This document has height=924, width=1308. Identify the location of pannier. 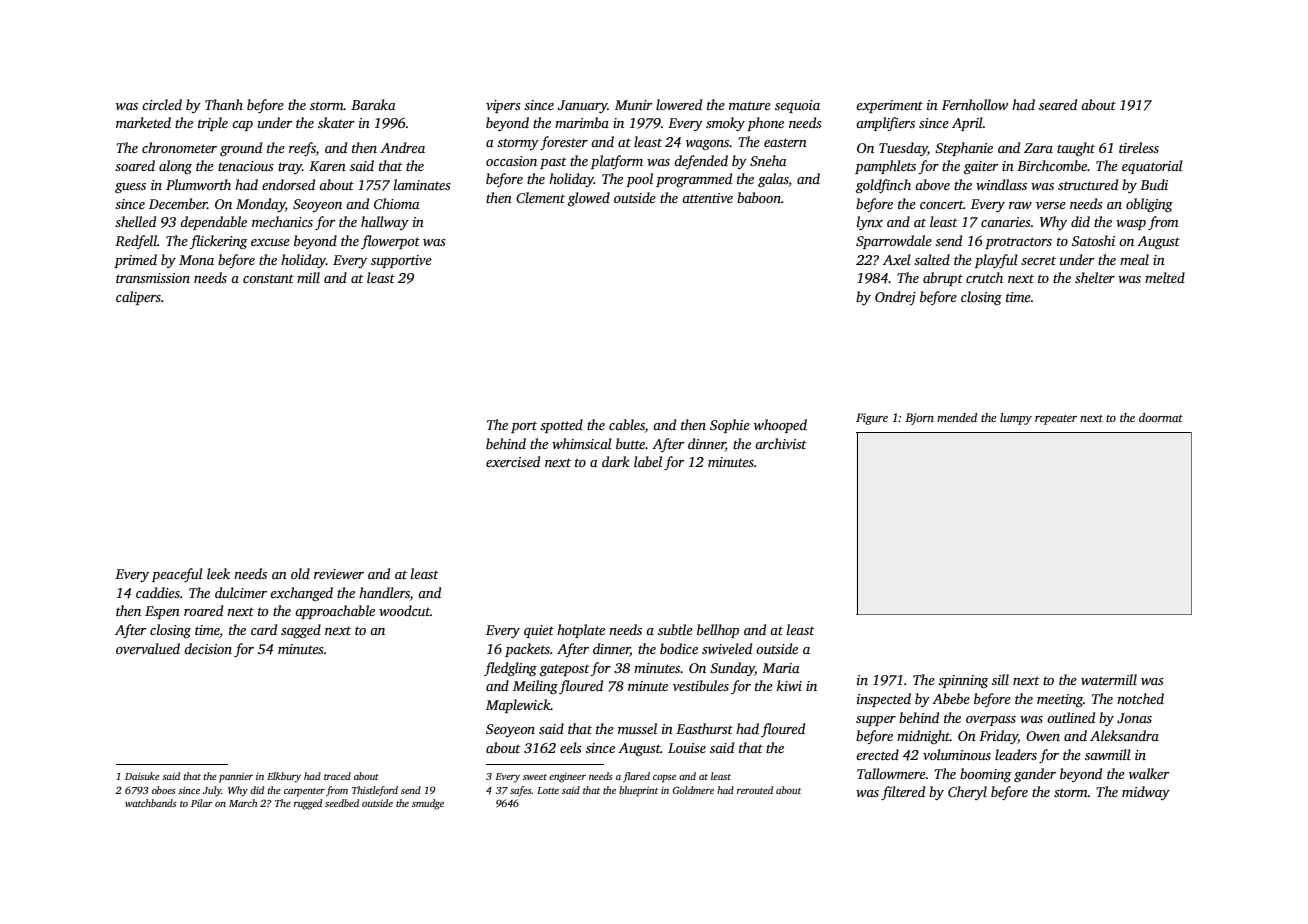
(236, 777).
